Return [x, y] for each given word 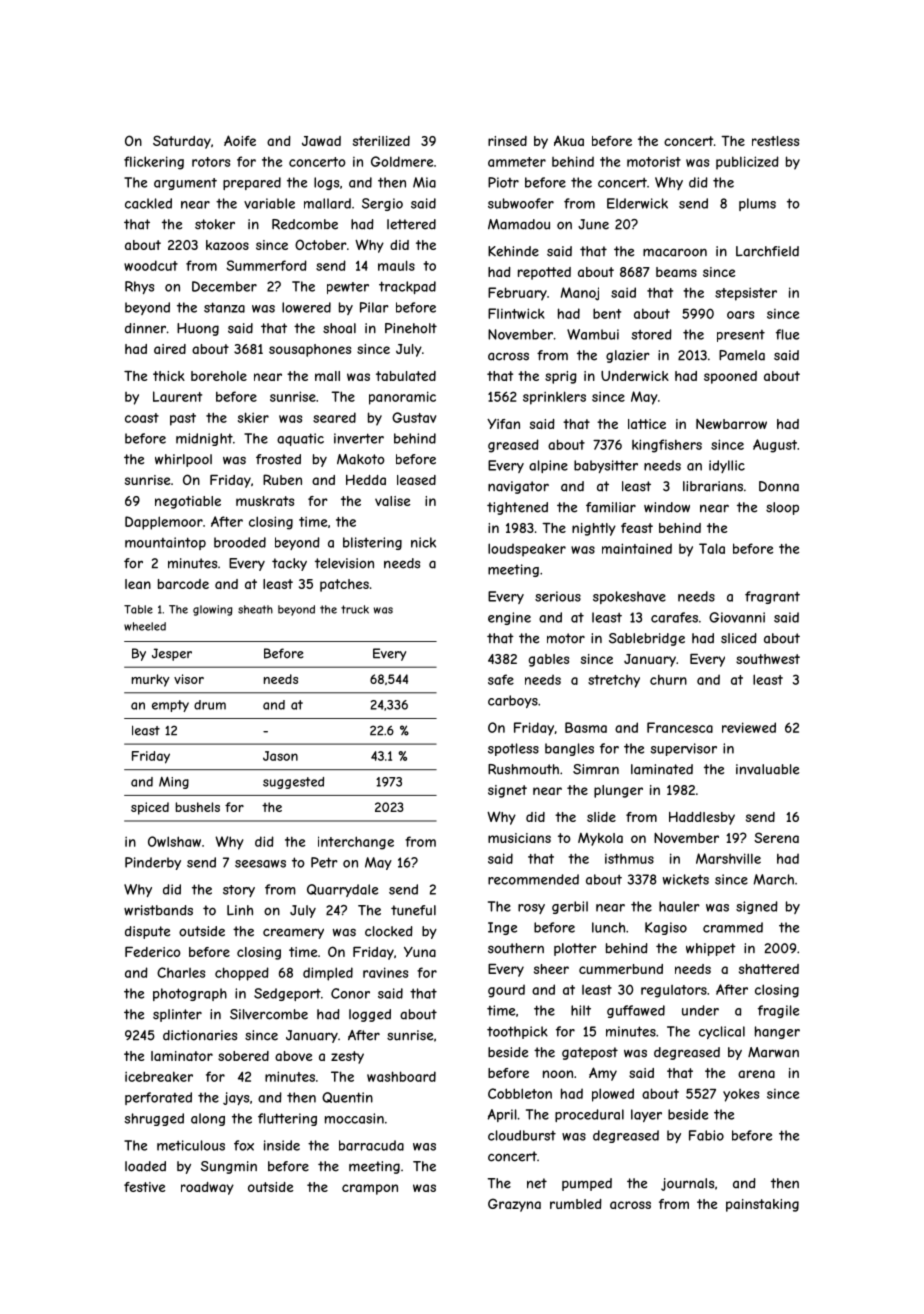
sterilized [381, 141]
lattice [647, 424]
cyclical [722, 1032]
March [773, 879]
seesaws [260, 864]
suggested [293, 783]
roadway [207, 1188]
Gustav [414, 417]
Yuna [420, 952]
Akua [569, 141]
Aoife [240, 140]
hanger [777, 1032]
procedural [589, 1115]
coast [142, 418]
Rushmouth [523, 769]
